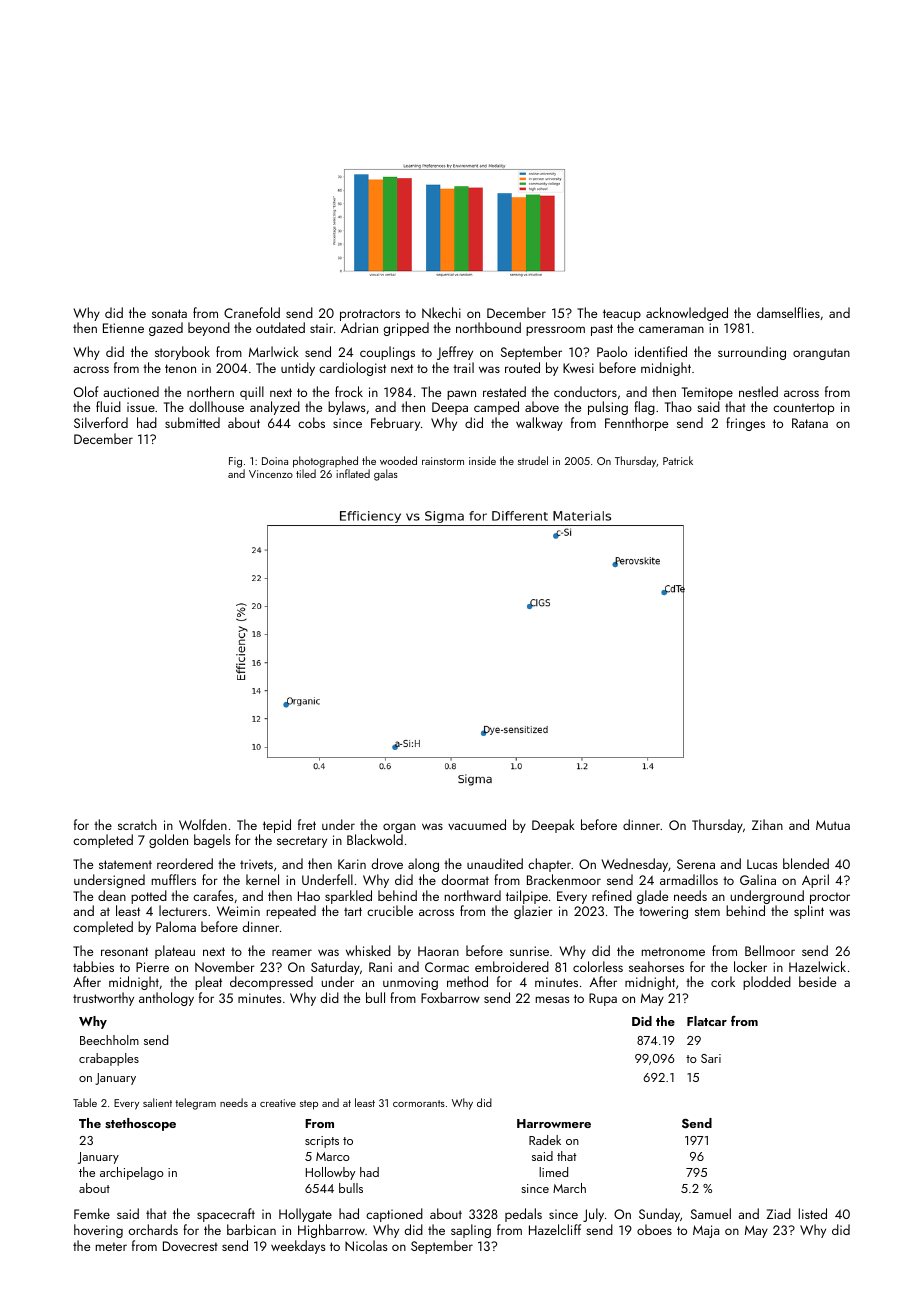 Image resolution: width=924 pixels, height=1308 pixels. I want to click on Dovecrest, so click(190, 1246).
